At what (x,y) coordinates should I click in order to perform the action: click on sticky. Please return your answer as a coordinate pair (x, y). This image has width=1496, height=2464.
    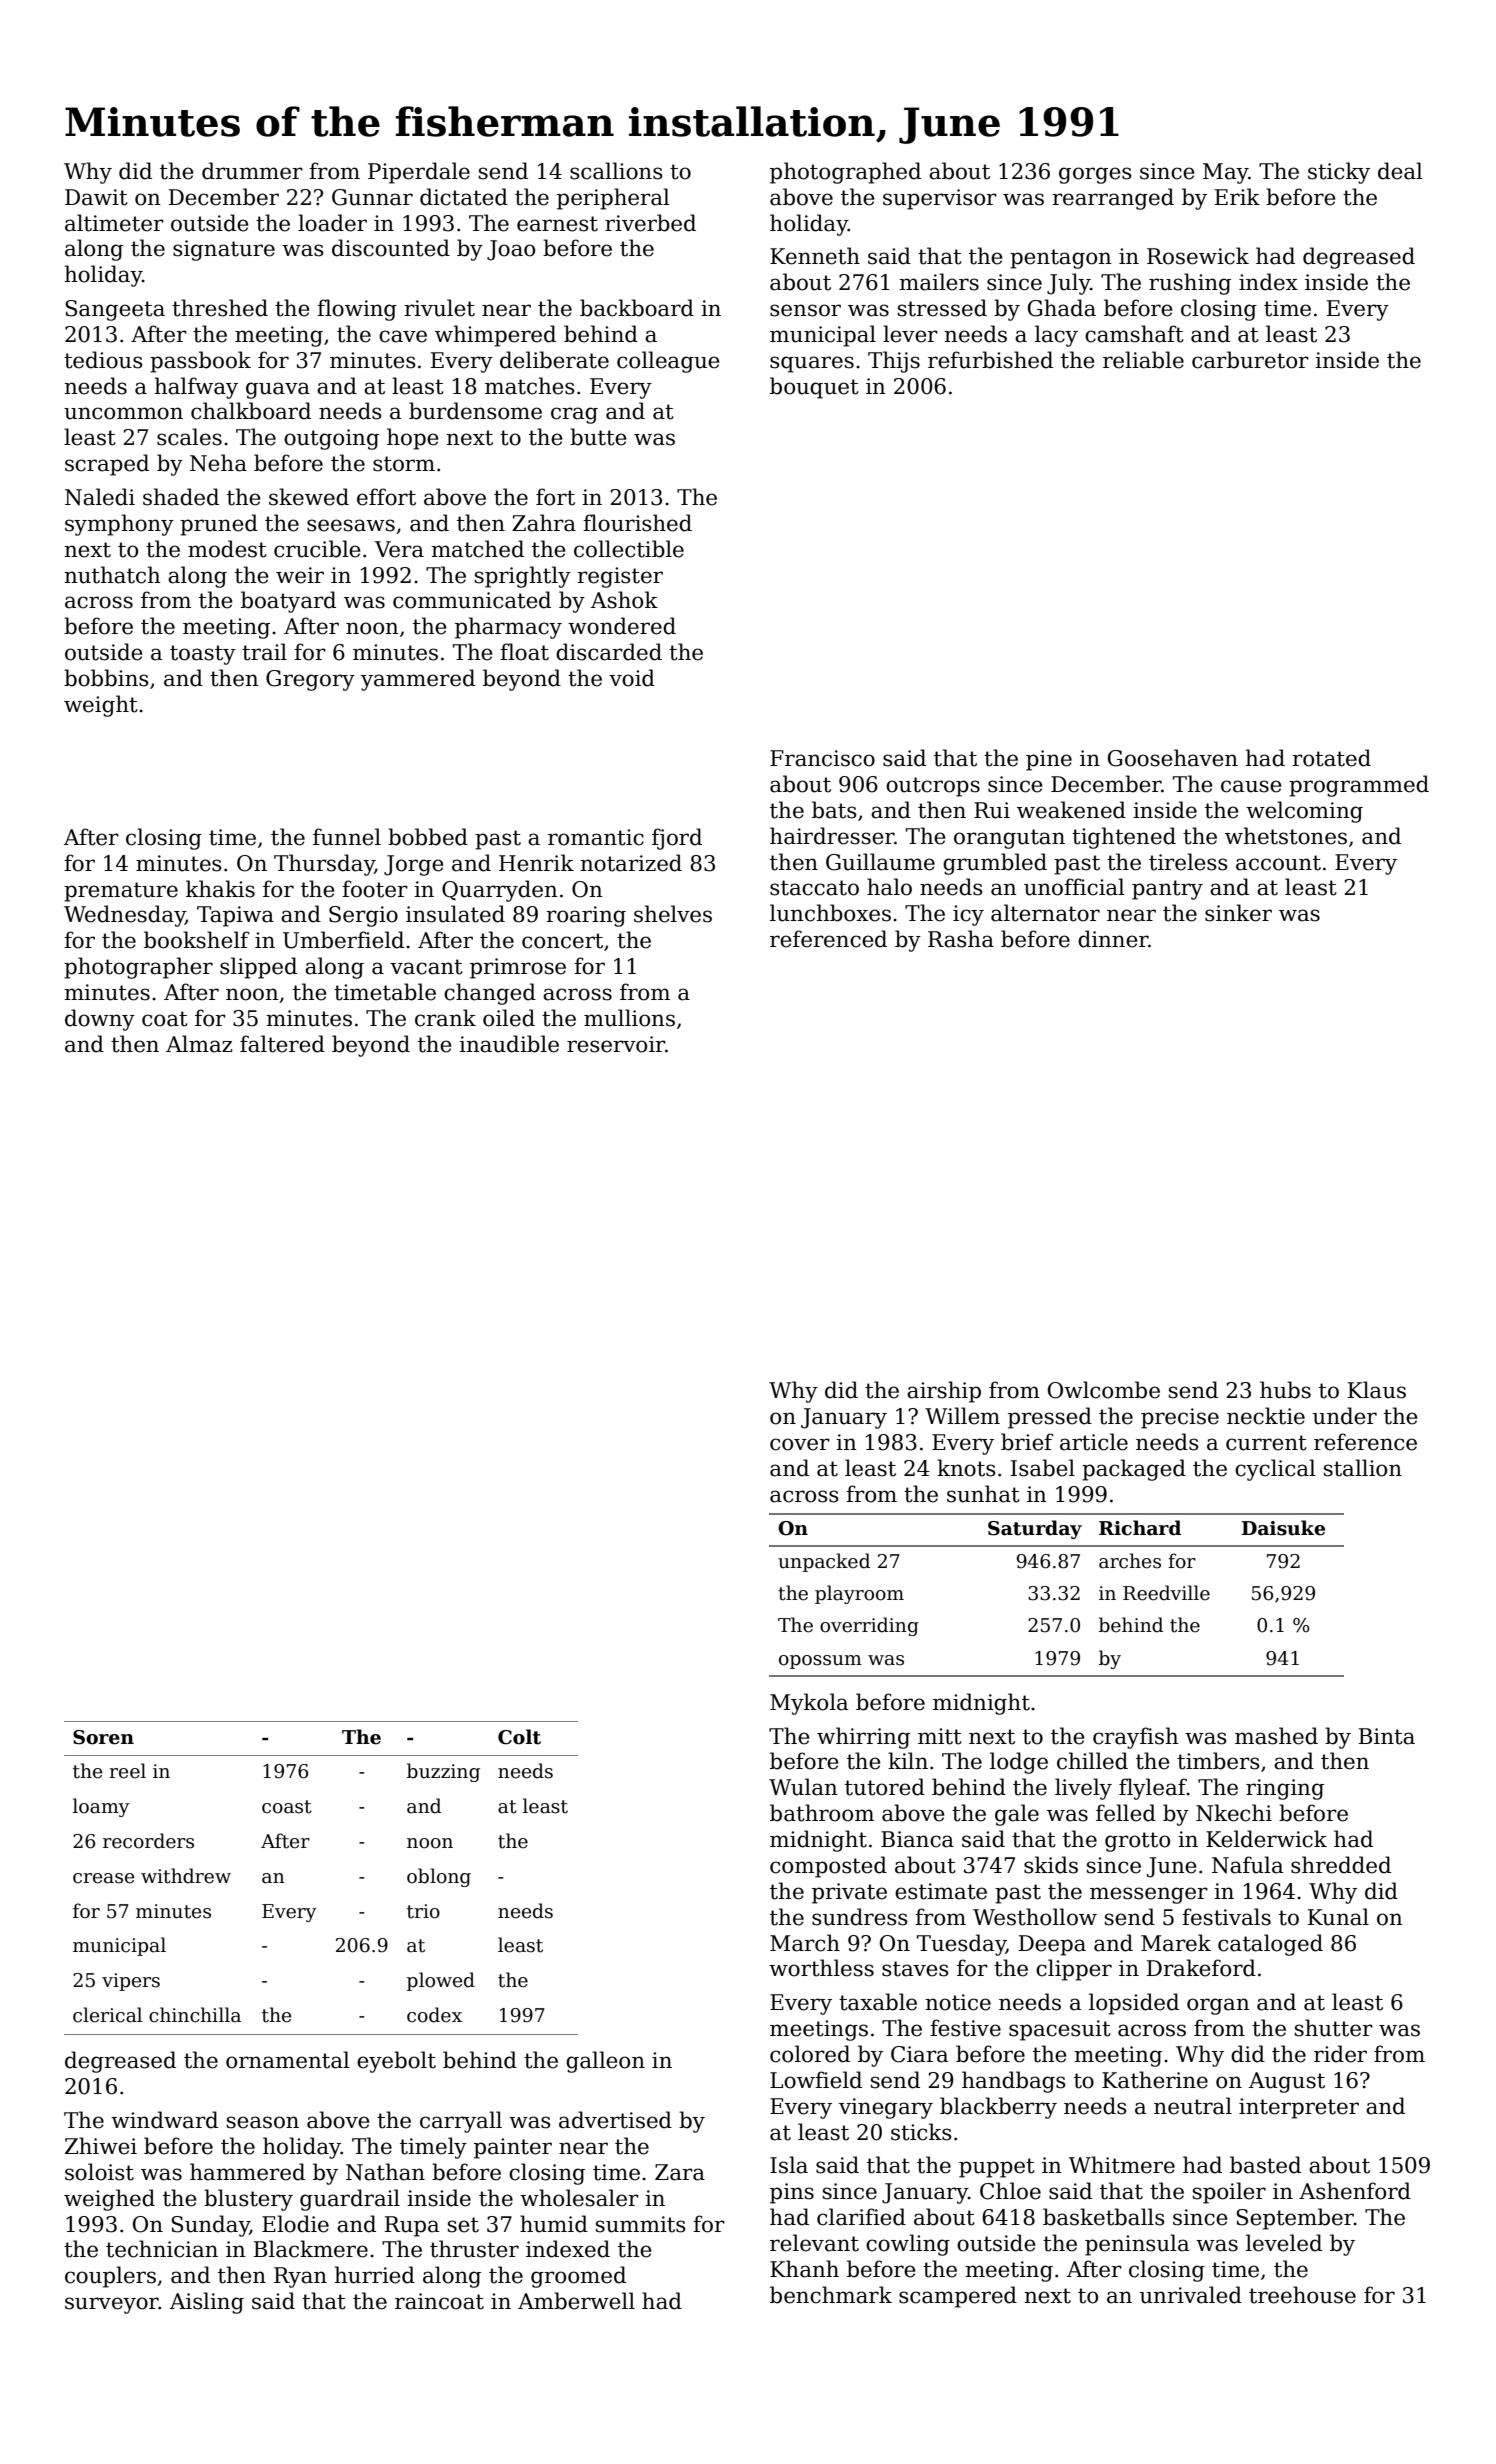
    Looking at the image, I should click on (1339, 173).
